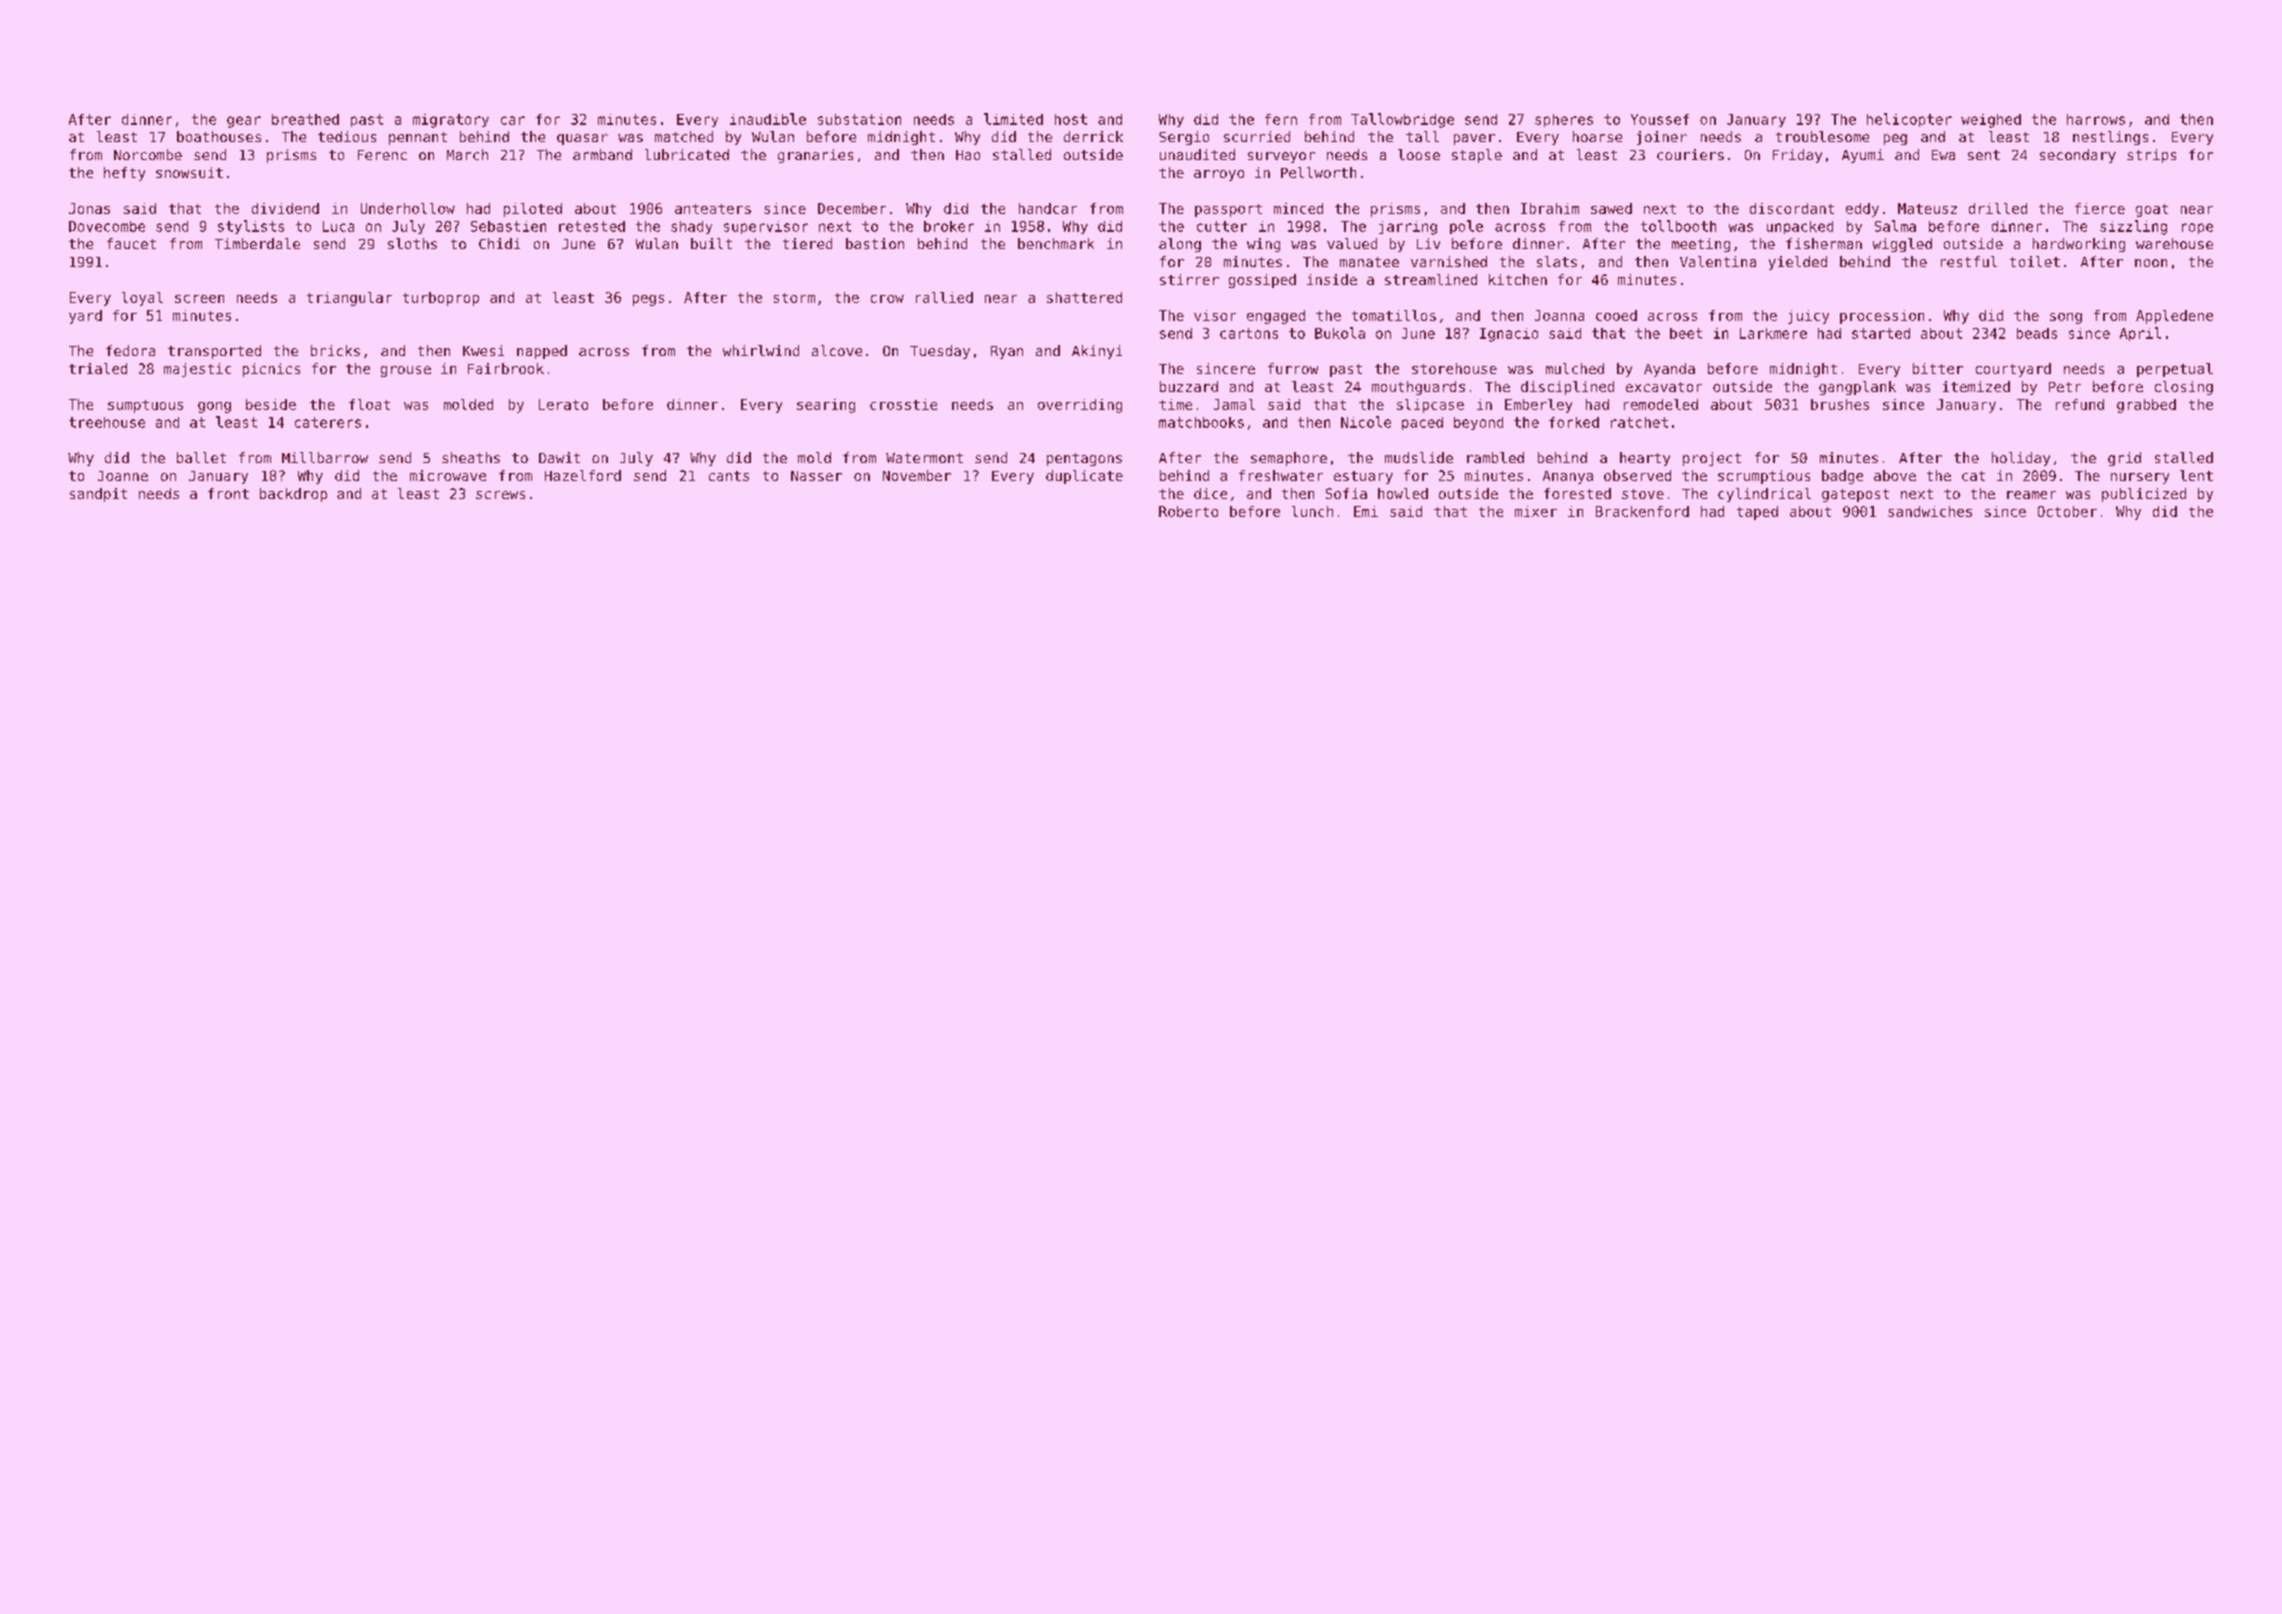  What do you see at coordinates (2066, 318) in the document?
I see `song` at bounding box center [2066, 318].
